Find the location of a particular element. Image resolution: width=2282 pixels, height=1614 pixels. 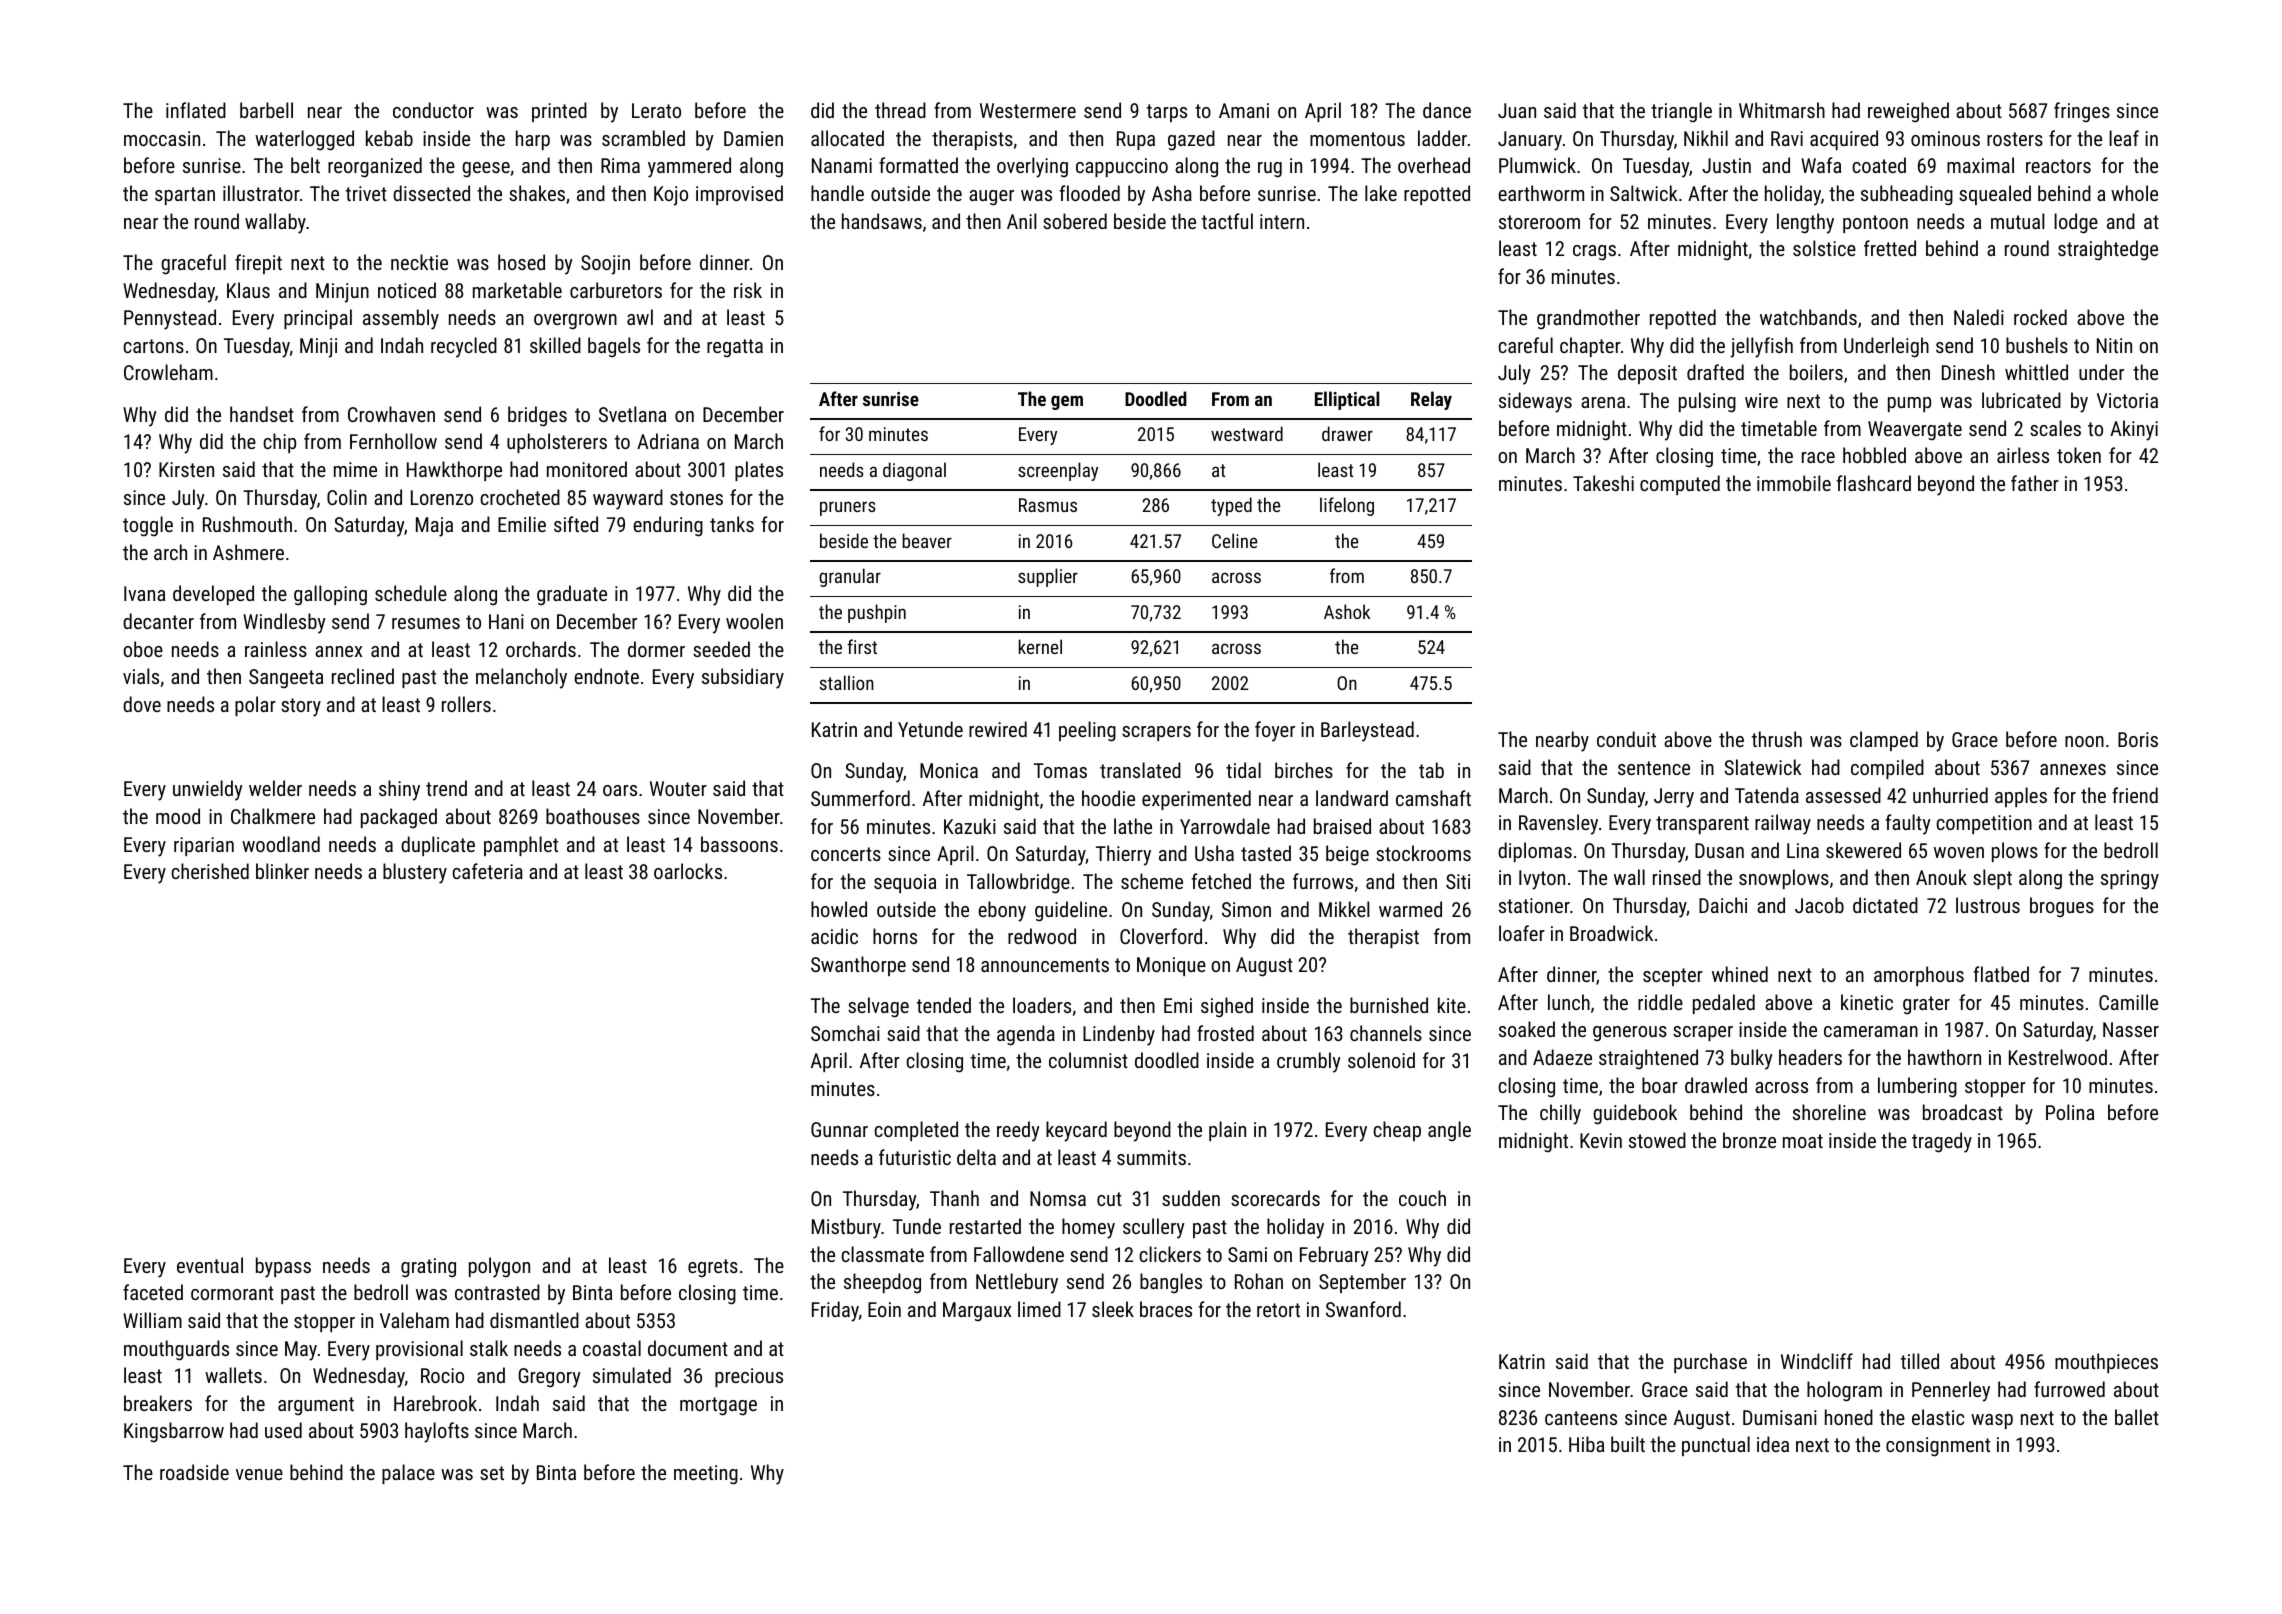

pamphlet is located at coordinates (521, 846).
